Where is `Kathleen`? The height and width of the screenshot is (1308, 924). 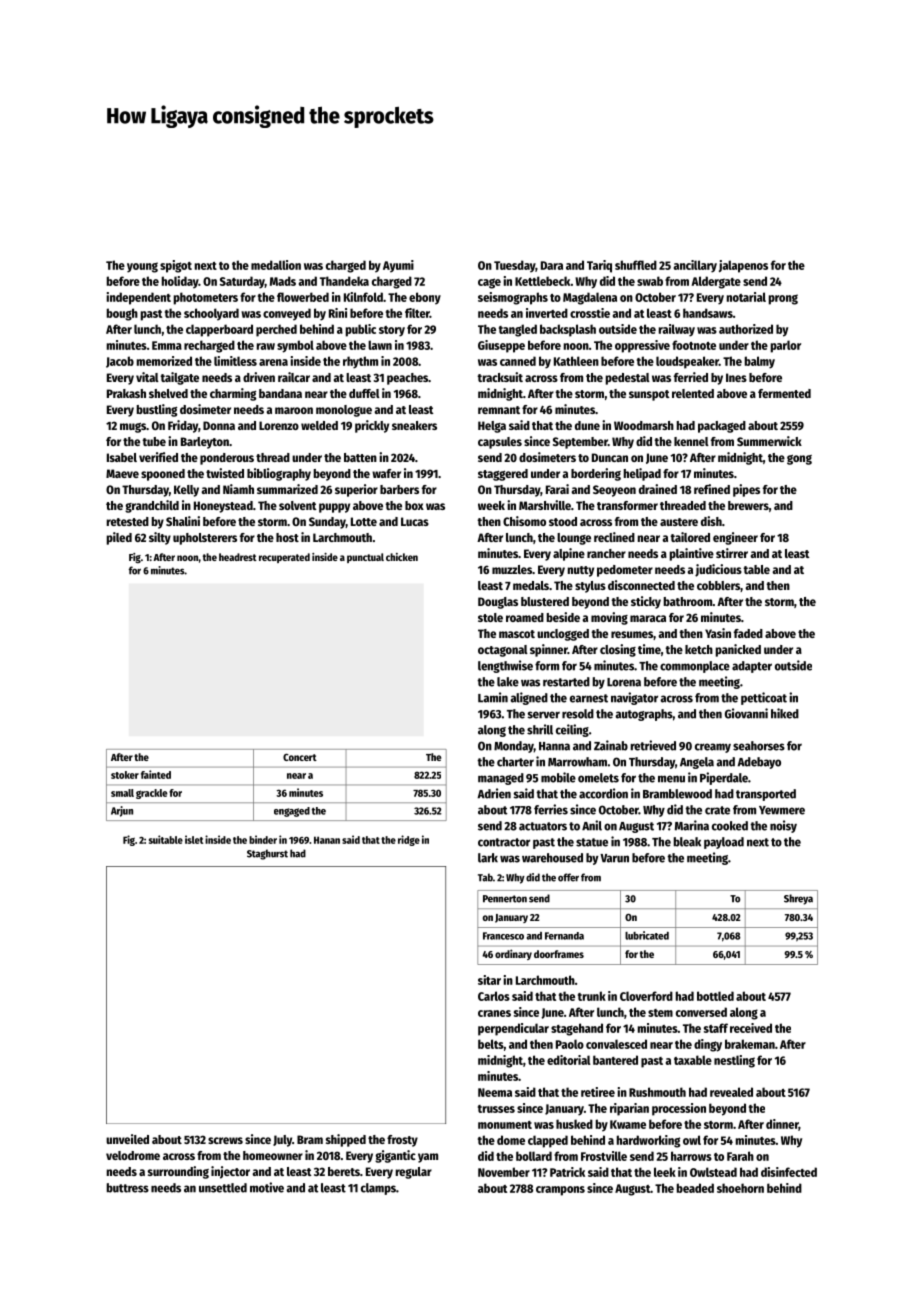
Kathleen is located at coordinates (576, 361).
